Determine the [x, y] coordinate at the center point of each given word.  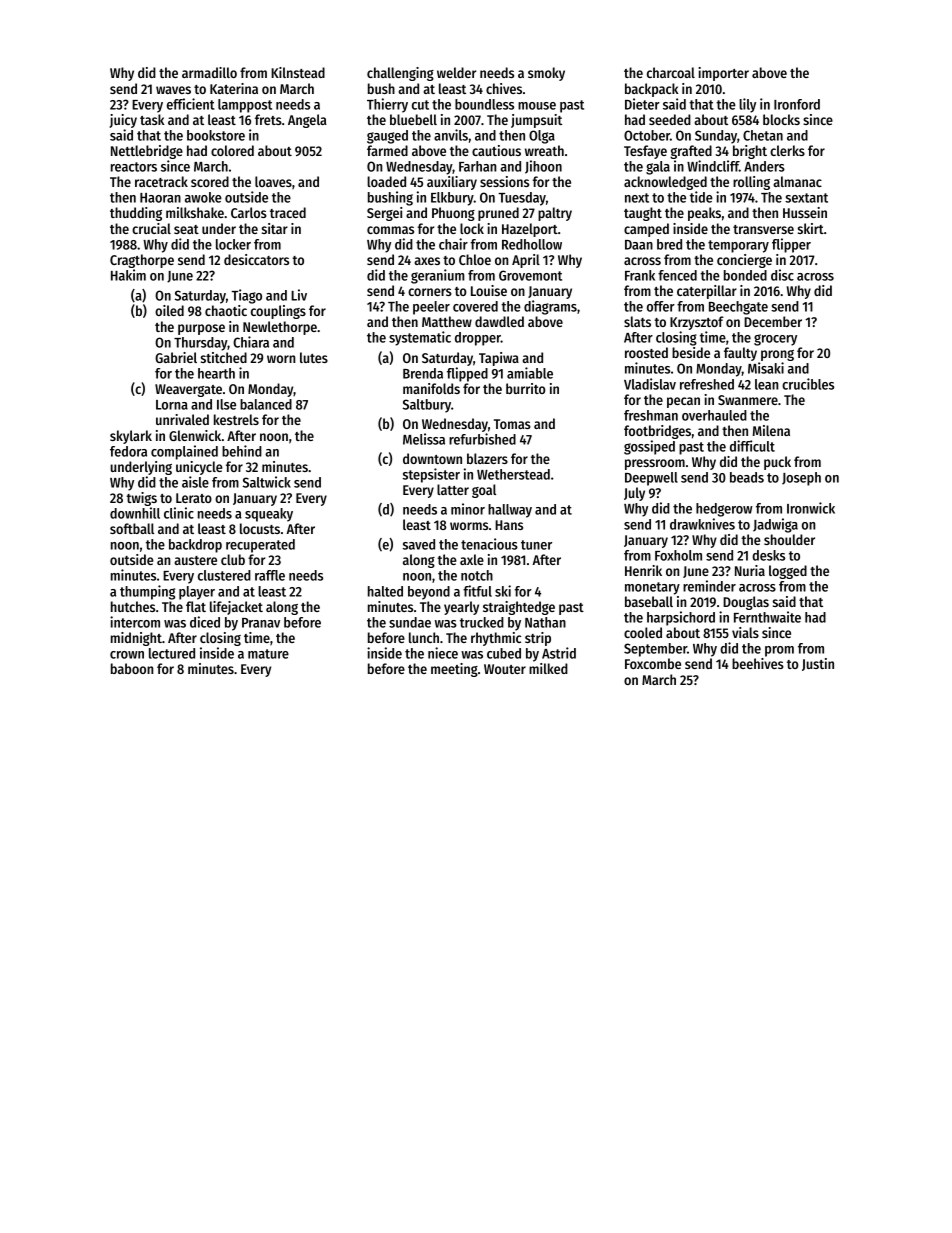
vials [745, 632]
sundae [410, 622]
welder [456, 72]
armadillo [209, 72]
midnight [136, 639]
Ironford [797, 104]
